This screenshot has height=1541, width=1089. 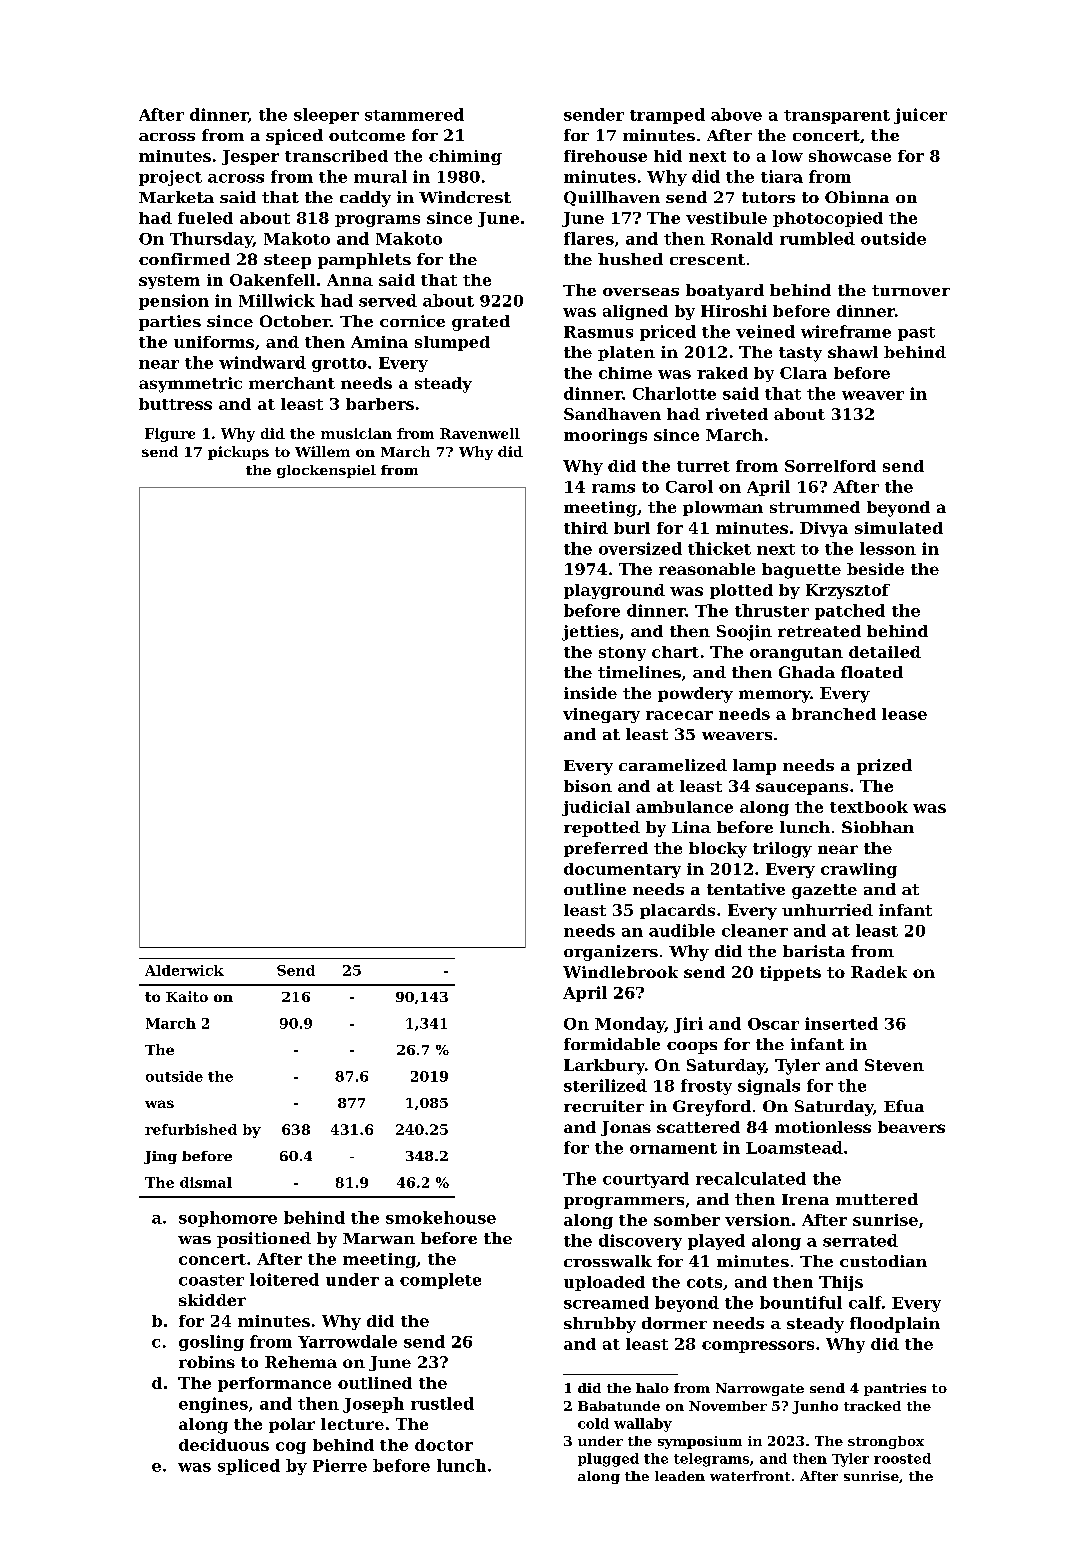 I want to click on deciduous, so click(x=224, y=1445).
